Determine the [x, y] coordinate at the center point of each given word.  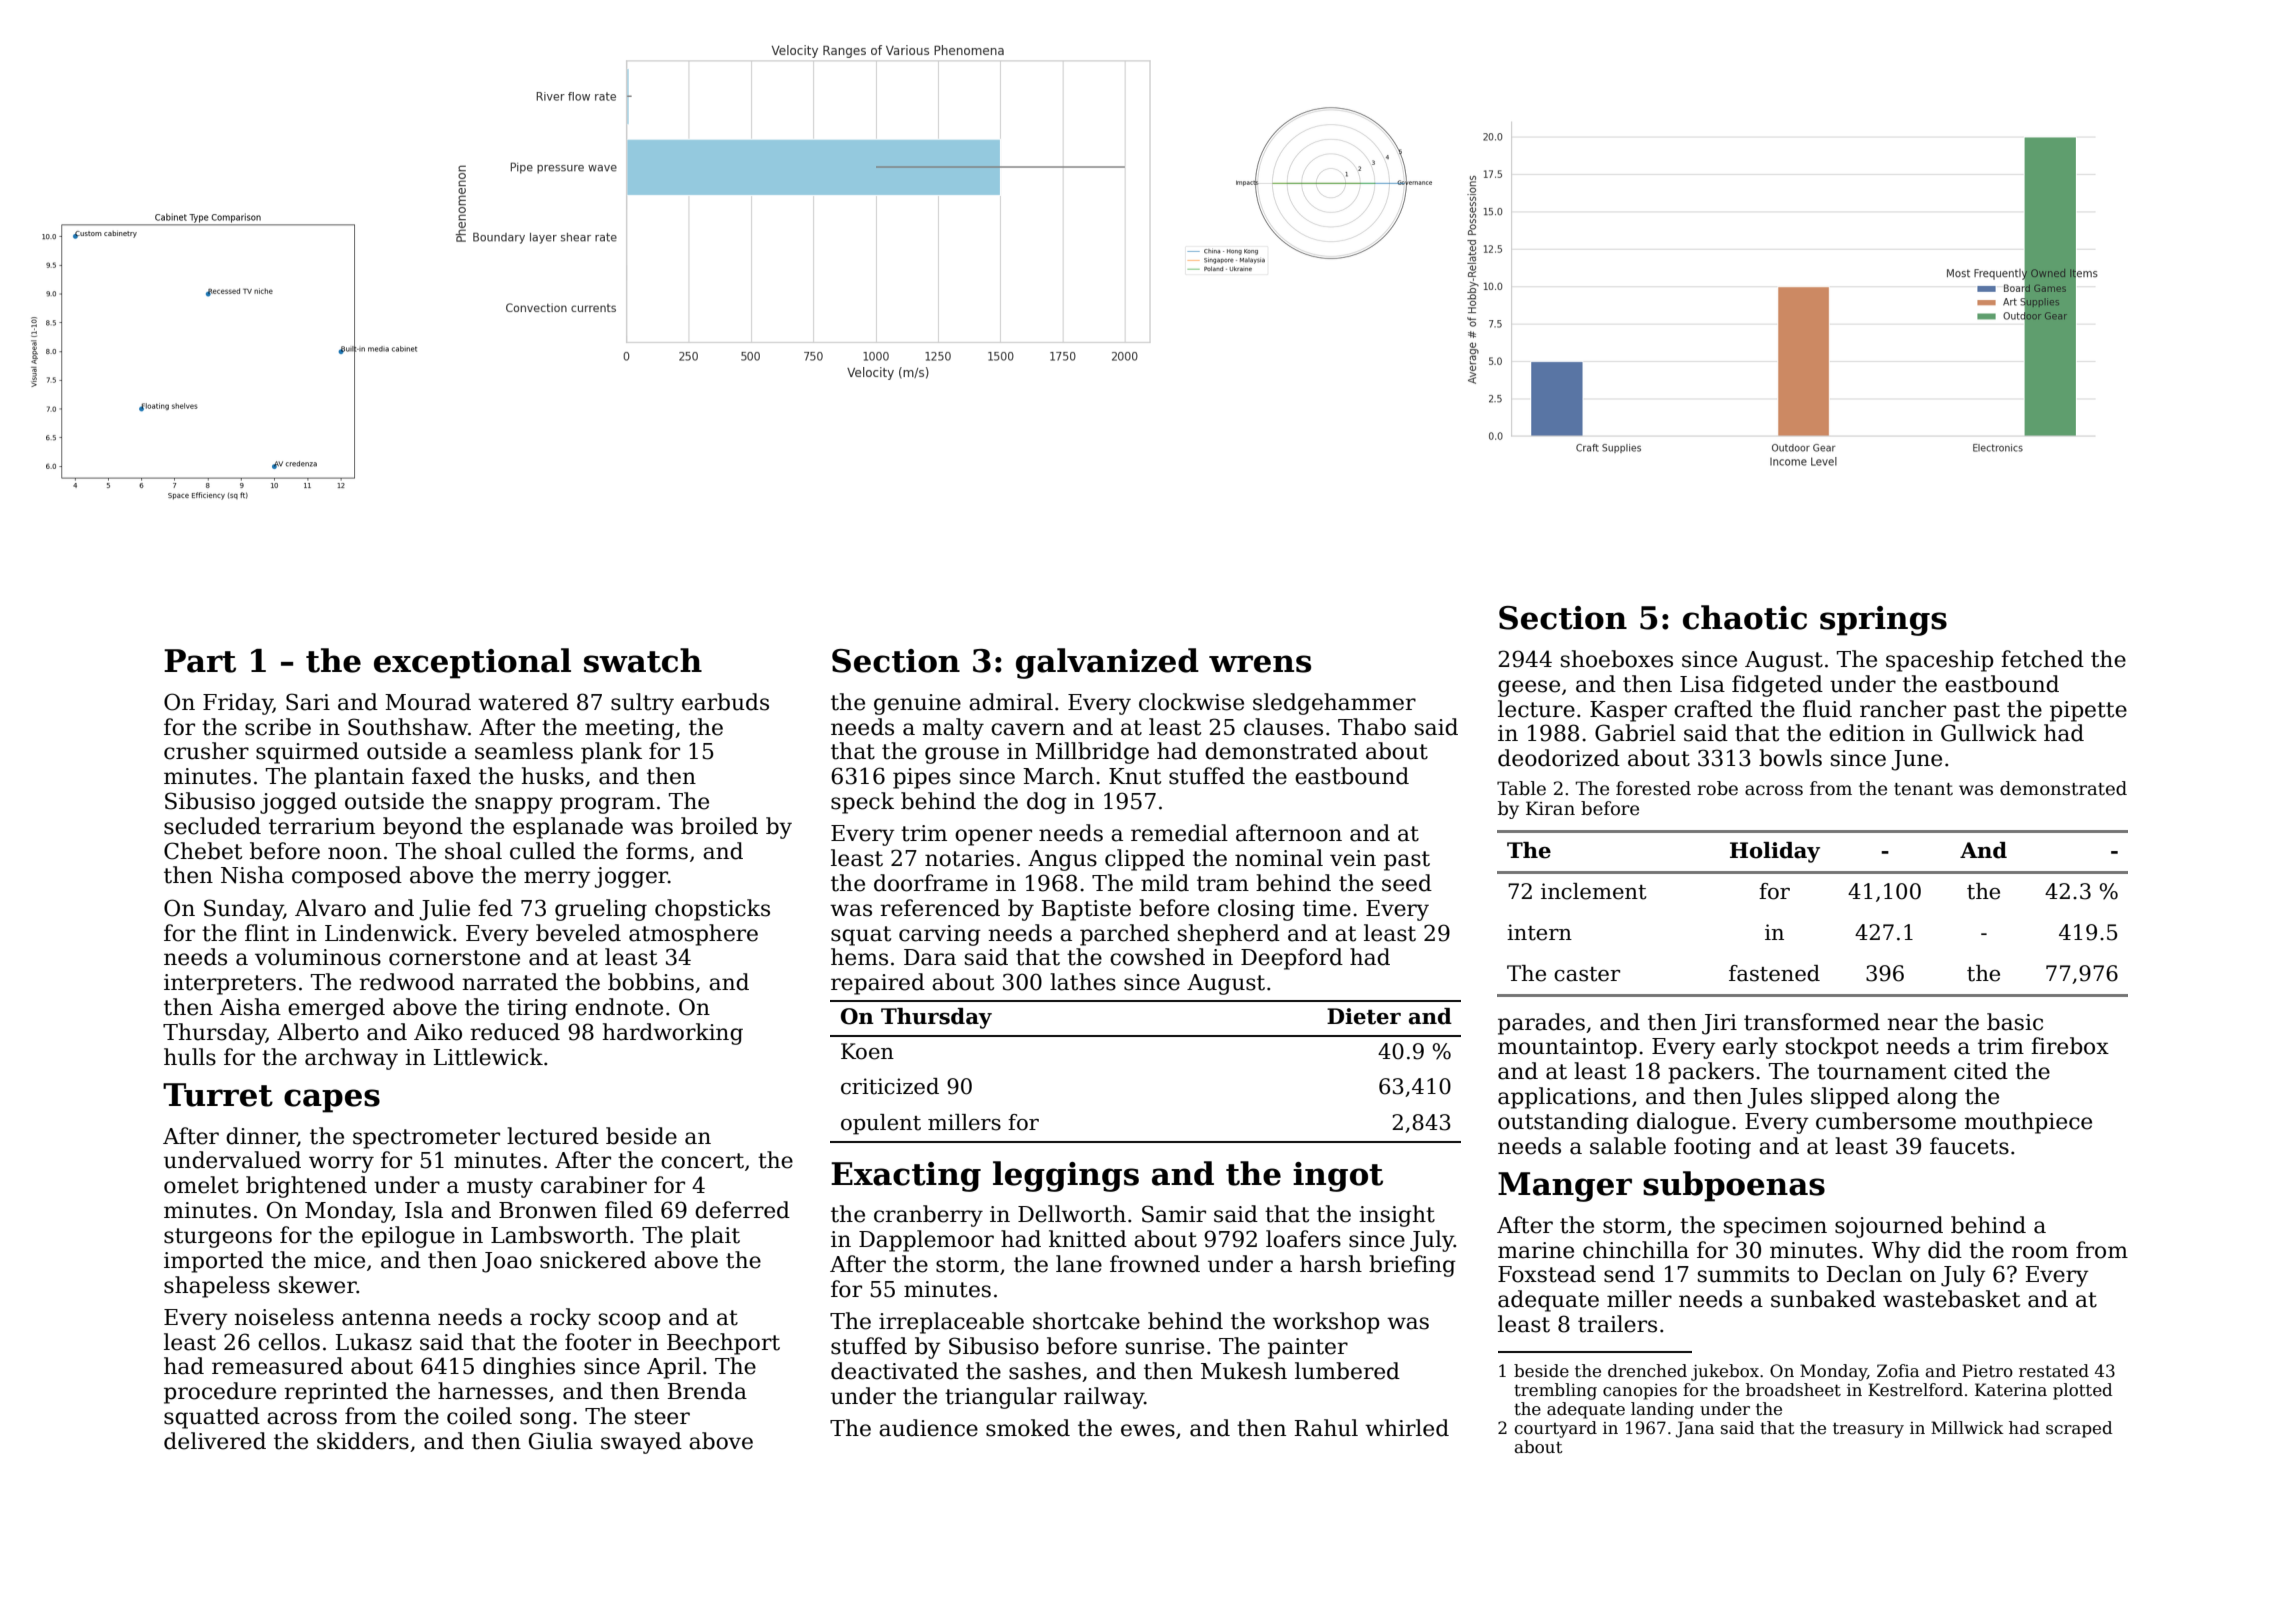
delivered [215, 1441]
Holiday [1775, 852]
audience [928, 1428]
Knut [1135, 776]
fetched [2042, 659]
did [1945, 1250]
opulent [881, 1124]
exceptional [472, 663]
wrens [1260, 664]
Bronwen [548, 1210]
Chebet [203, 851]
